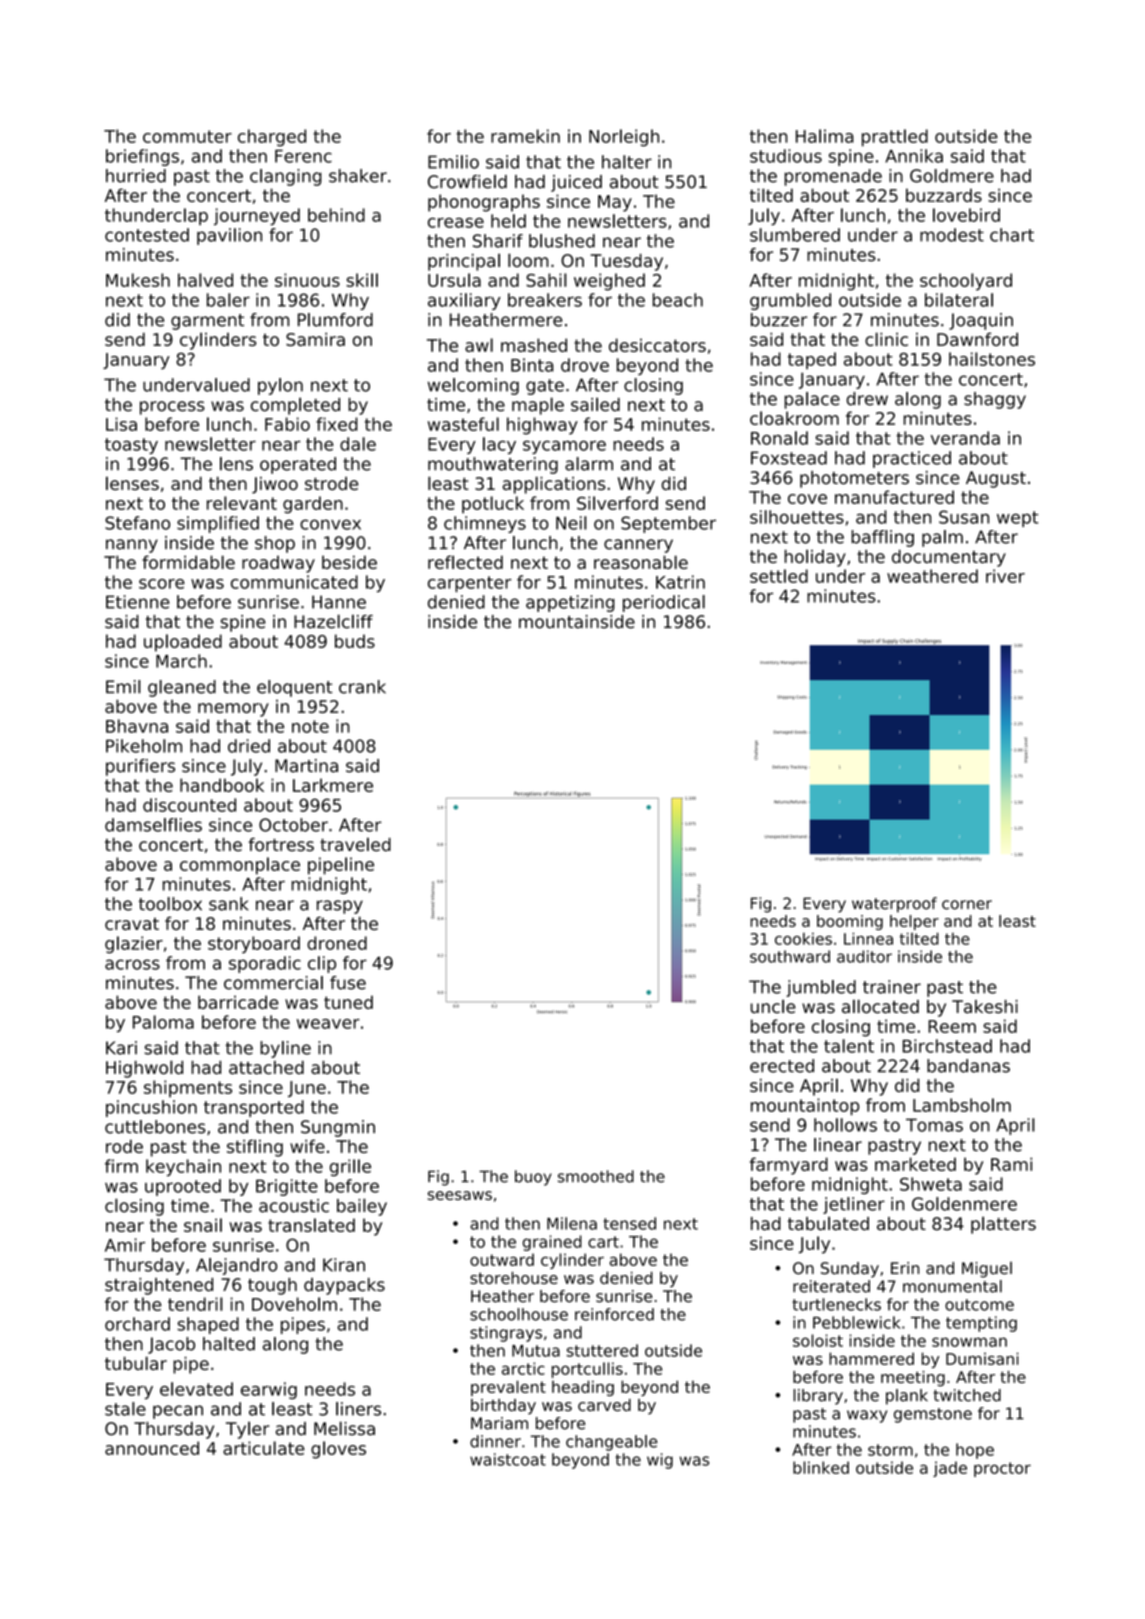 This image has width=1145, height=1619. I want to click on prattled, so click(895, 138).
